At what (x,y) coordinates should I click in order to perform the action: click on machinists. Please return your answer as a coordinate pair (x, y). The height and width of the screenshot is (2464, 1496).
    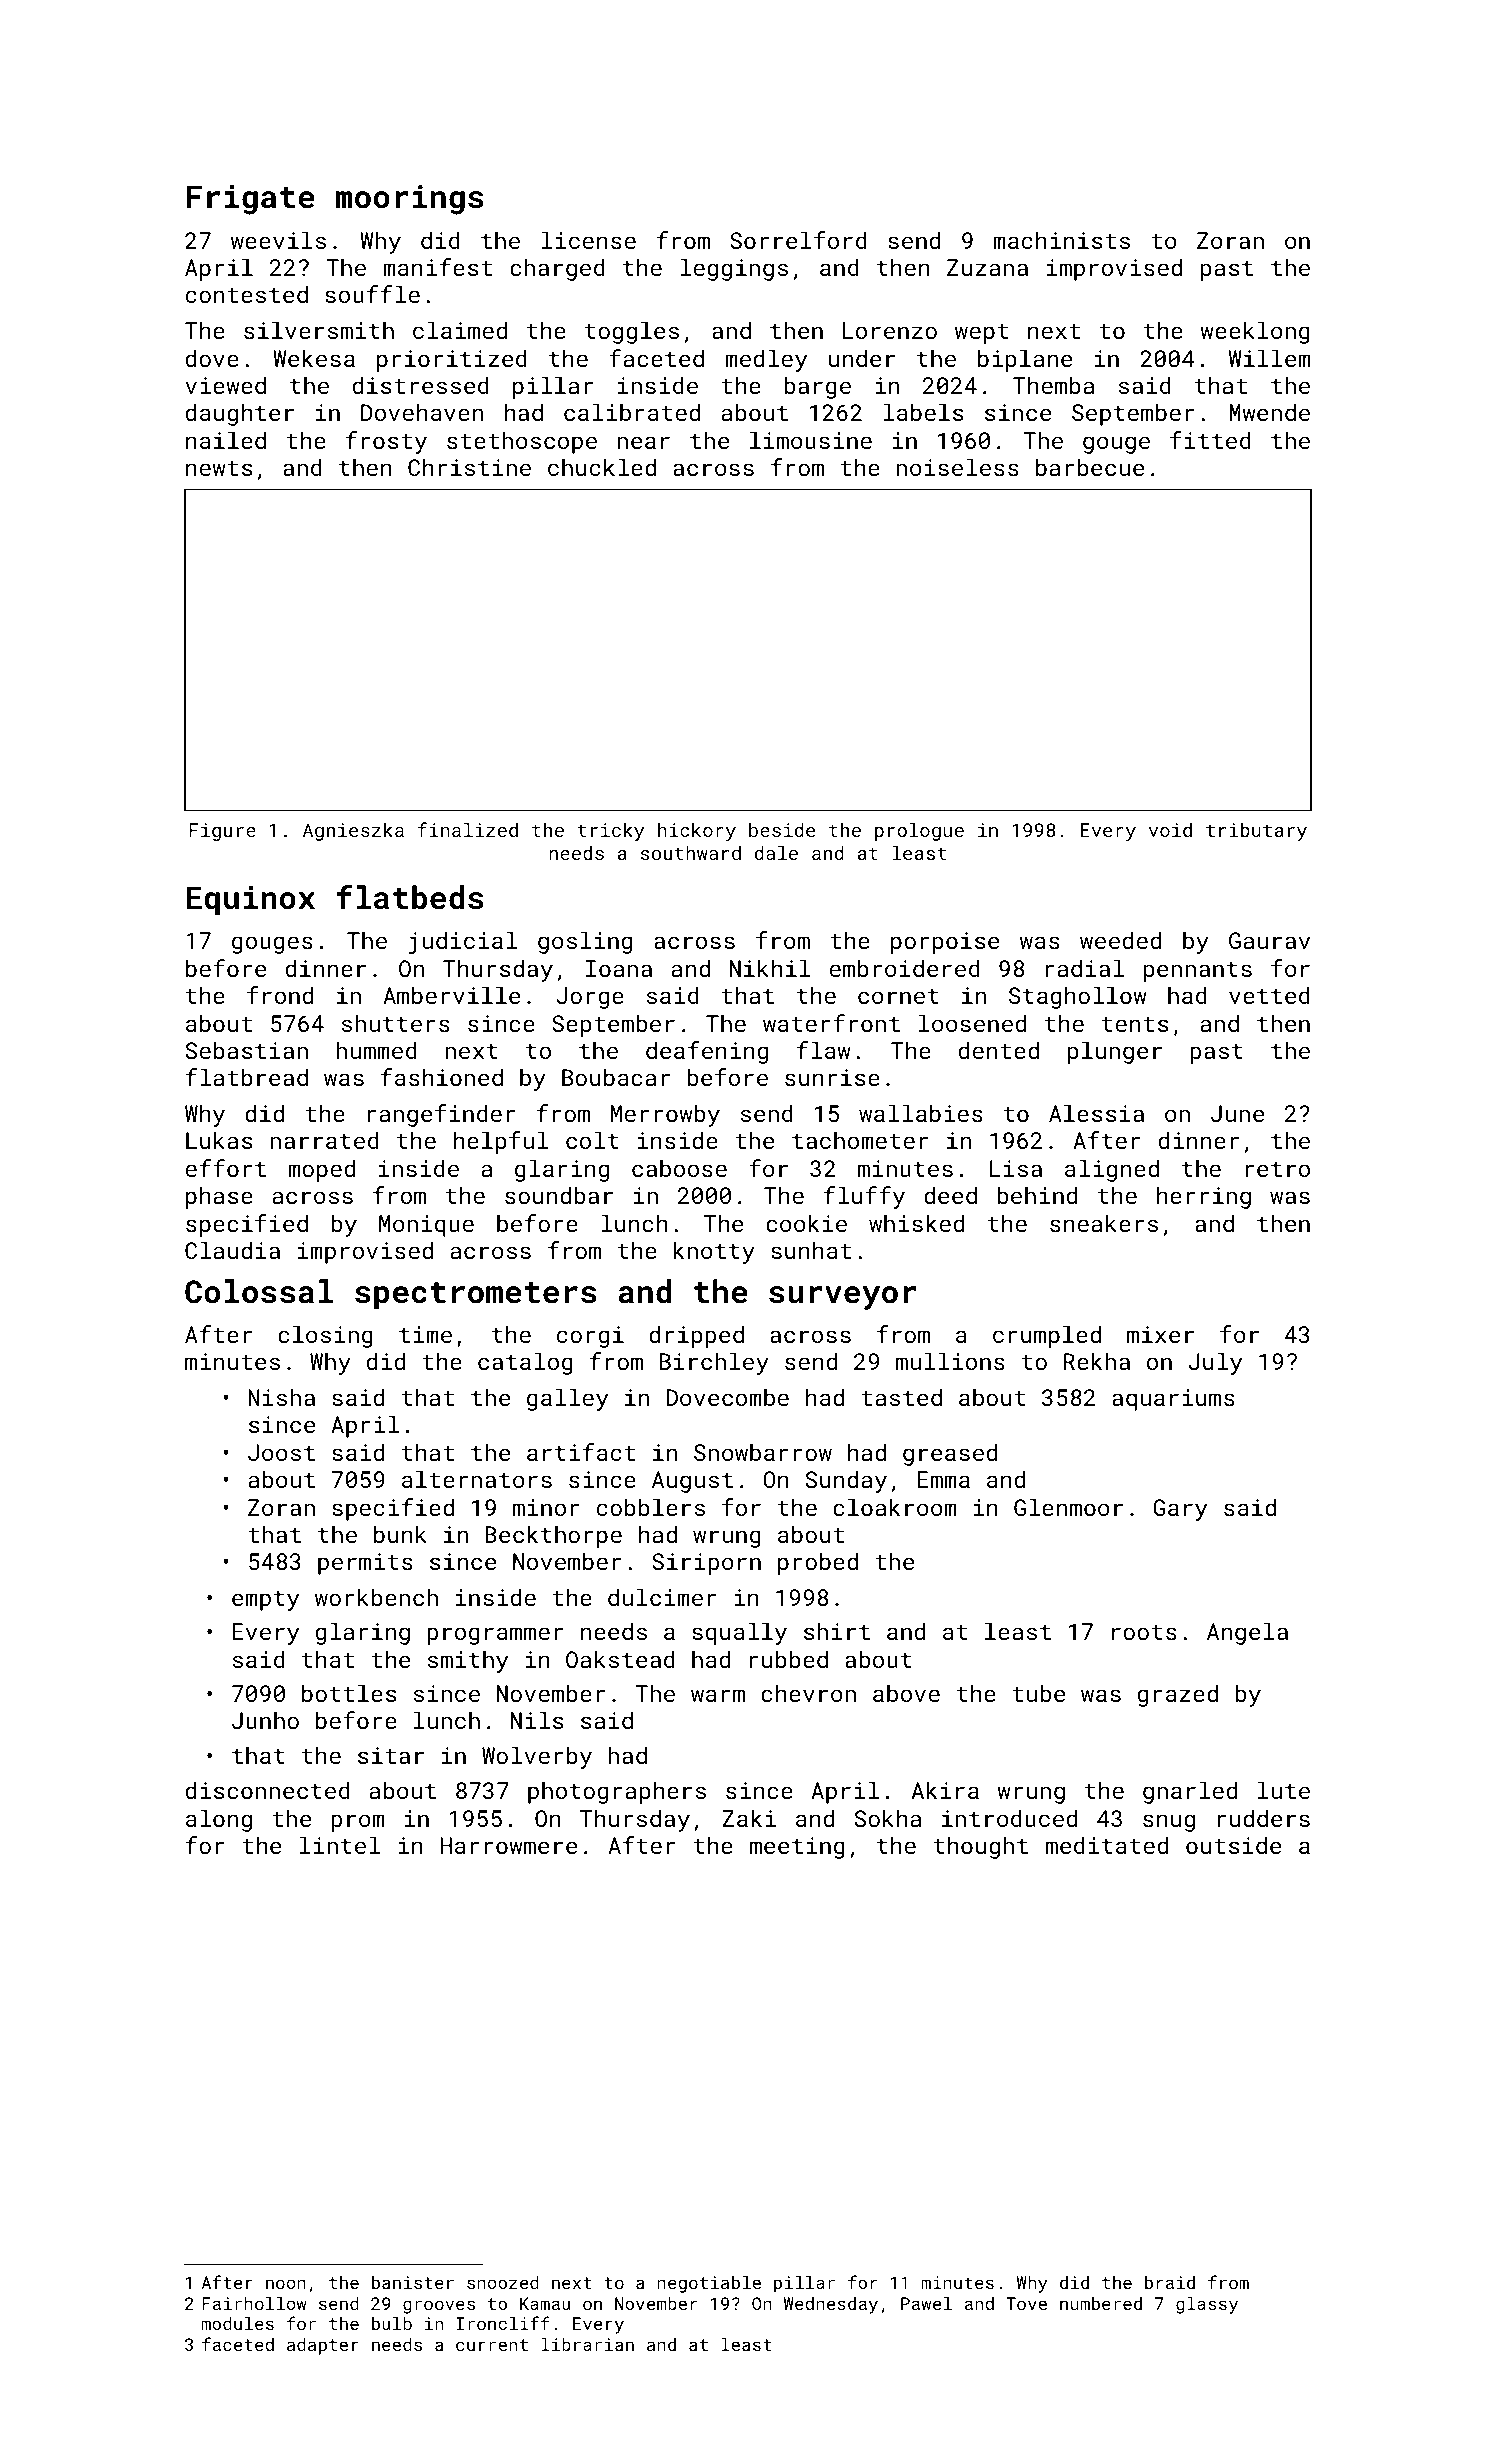
    Looking at the image, I should click on (1061, 240).
